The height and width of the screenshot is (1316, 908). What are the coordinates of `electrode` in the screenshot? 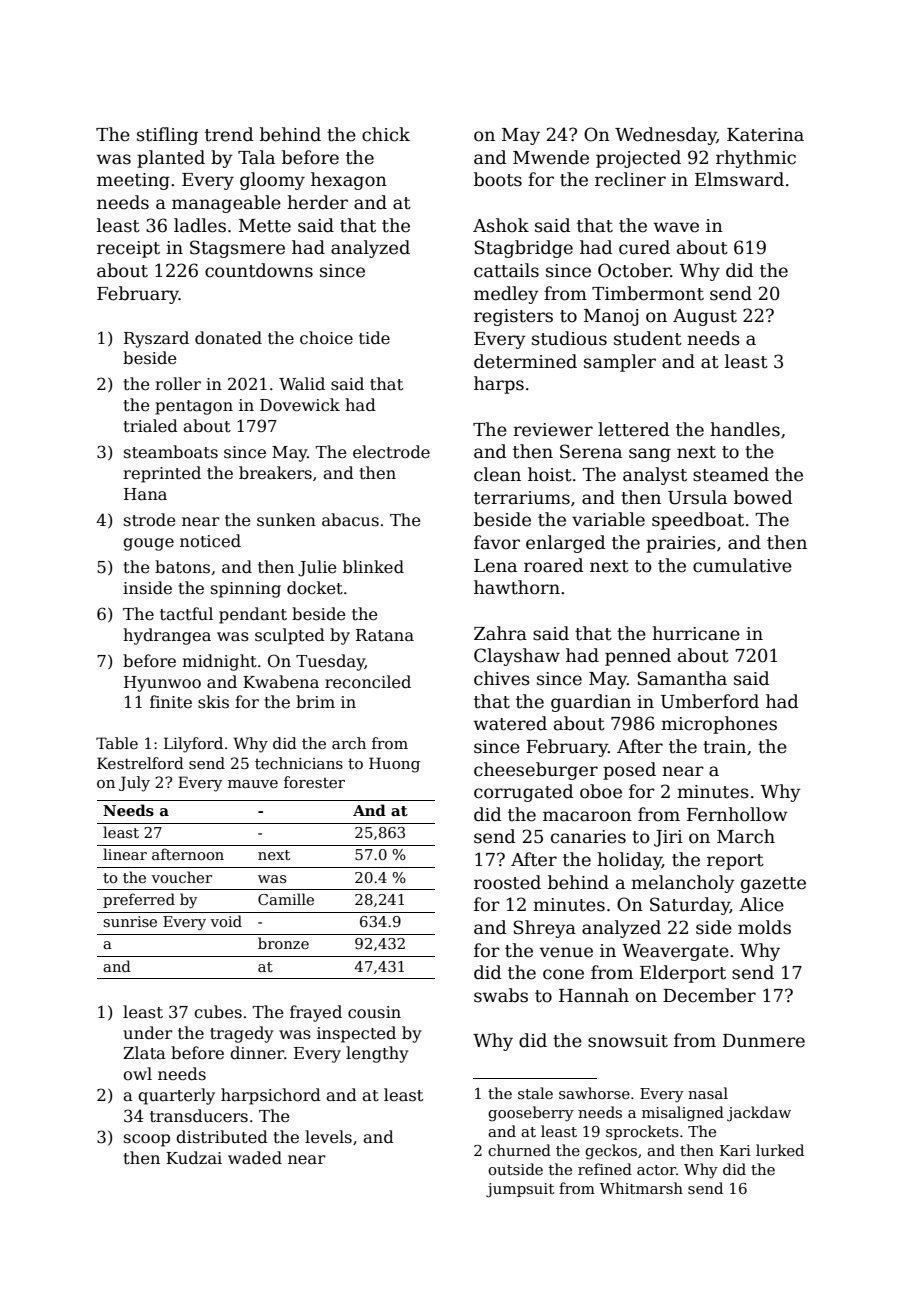 It's located at (391, 452).
